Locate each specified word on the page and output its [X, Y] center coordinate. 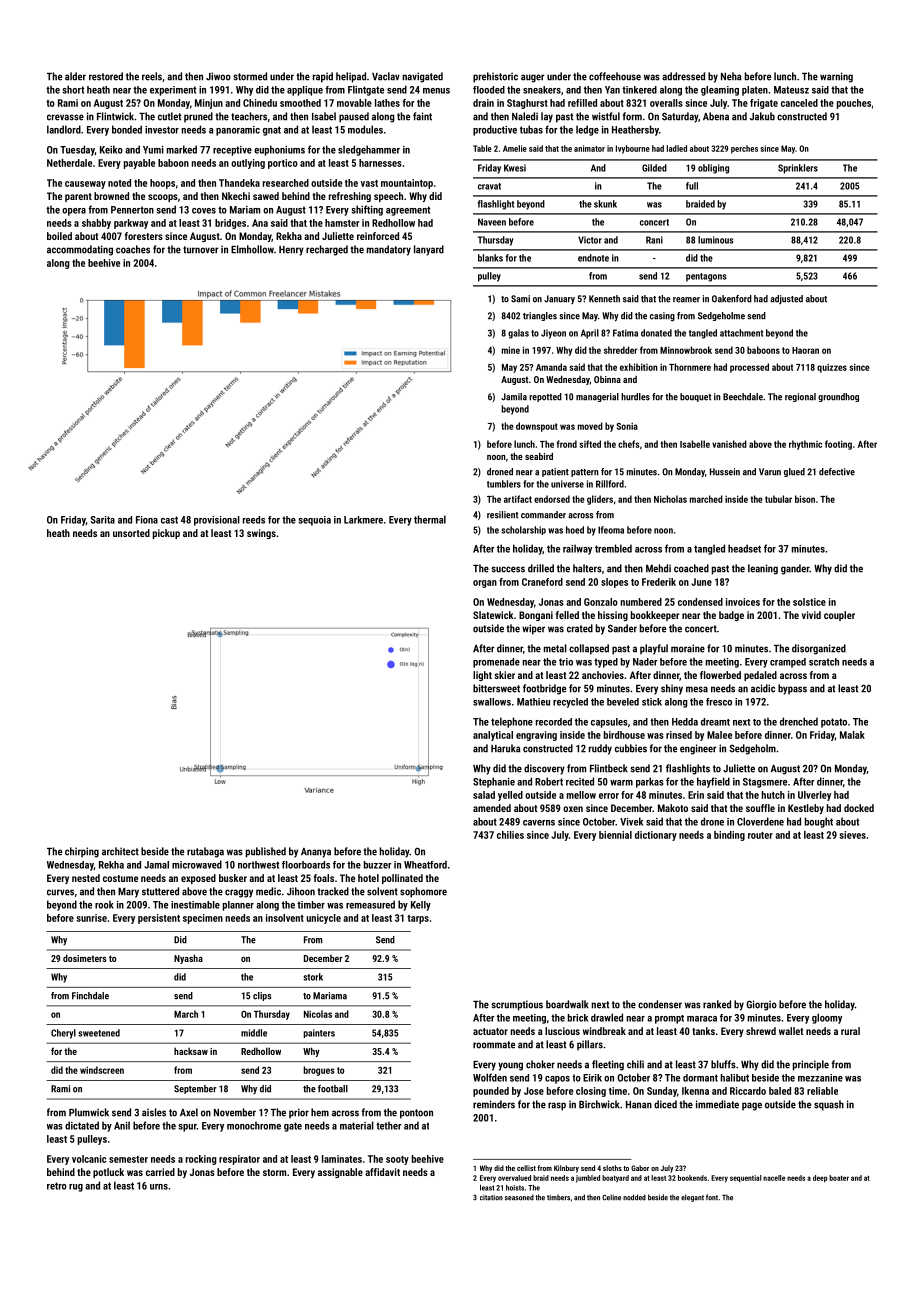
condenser [660, 1004]
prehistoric [495, 77]
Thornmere [690, 367]
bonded [127, 129]
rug [76, 1188]
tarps [418, 919]
